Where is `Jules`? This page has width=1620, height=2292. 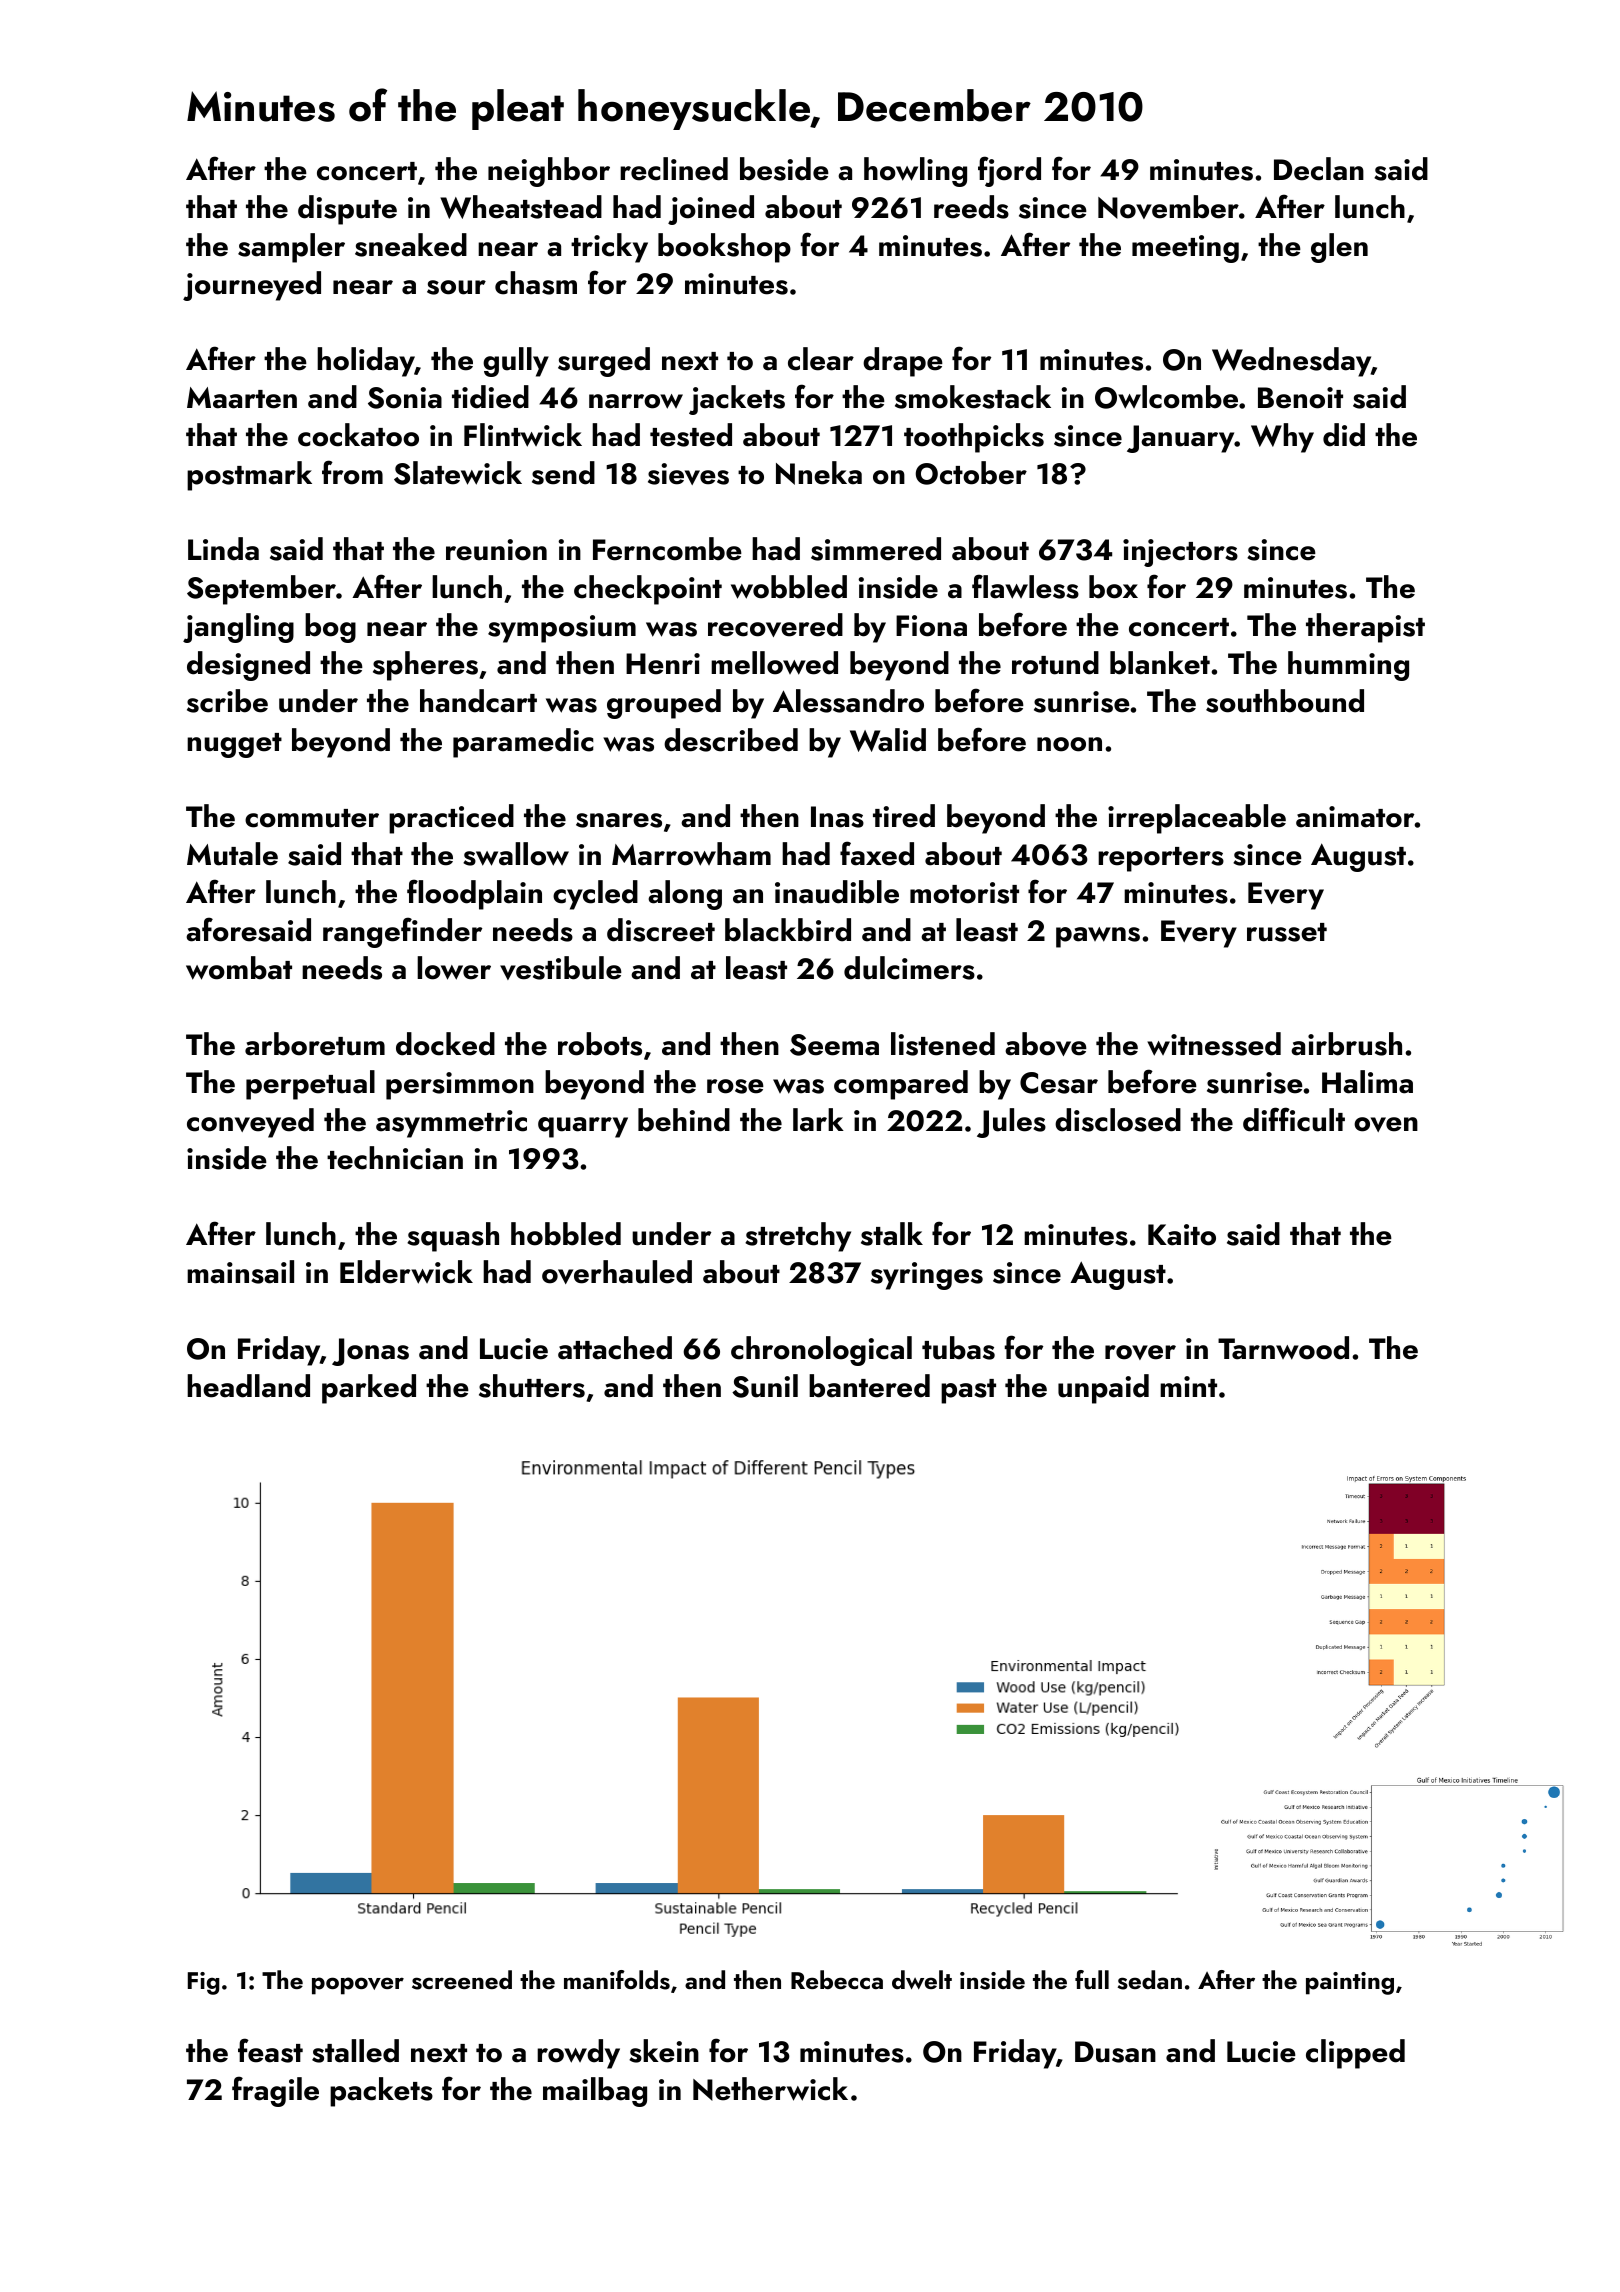 Jules is located at coordinates (1011, 1123).
